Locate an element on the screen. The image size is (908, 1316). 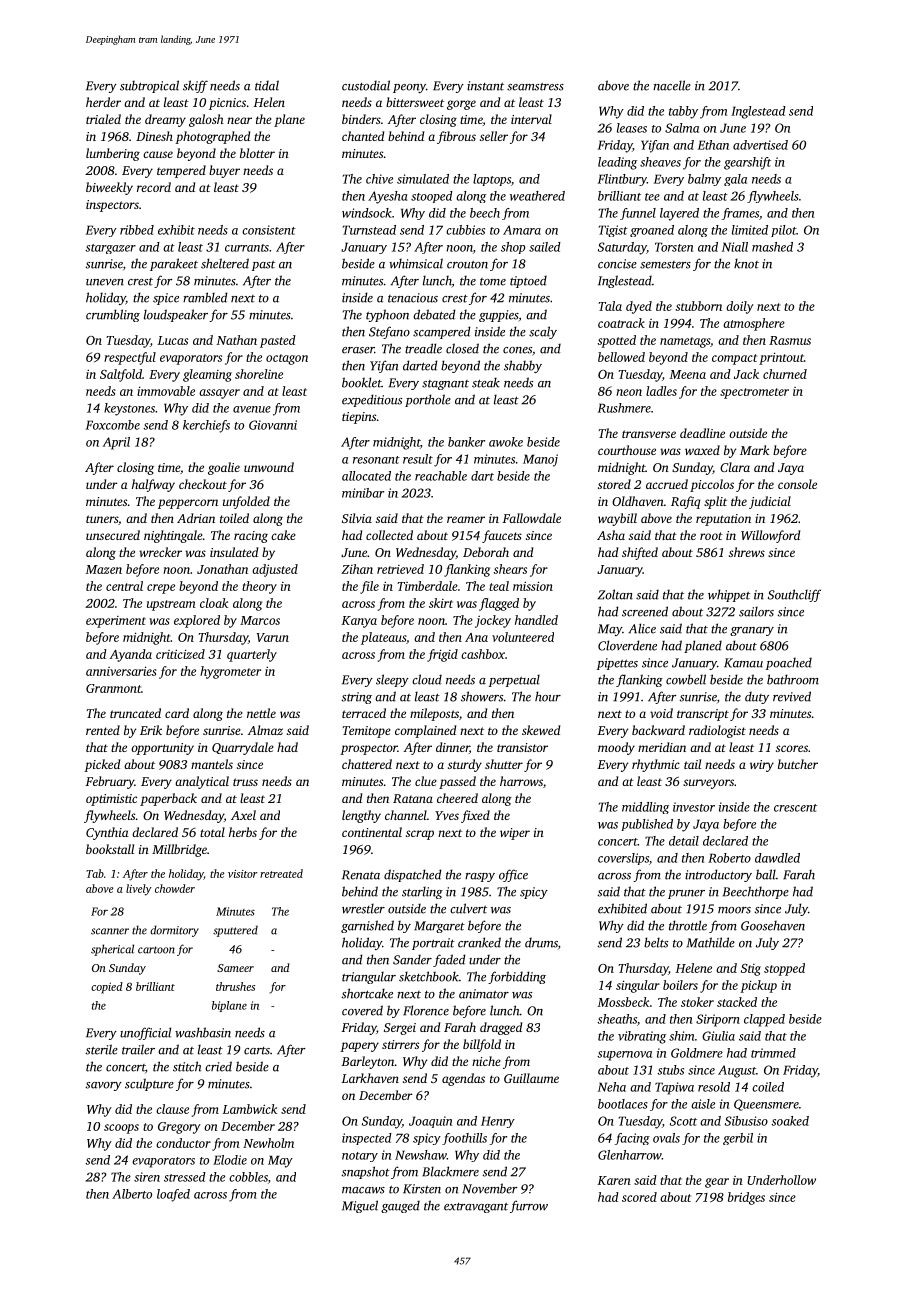
atmosphere is located at coordinates (754, 324).
